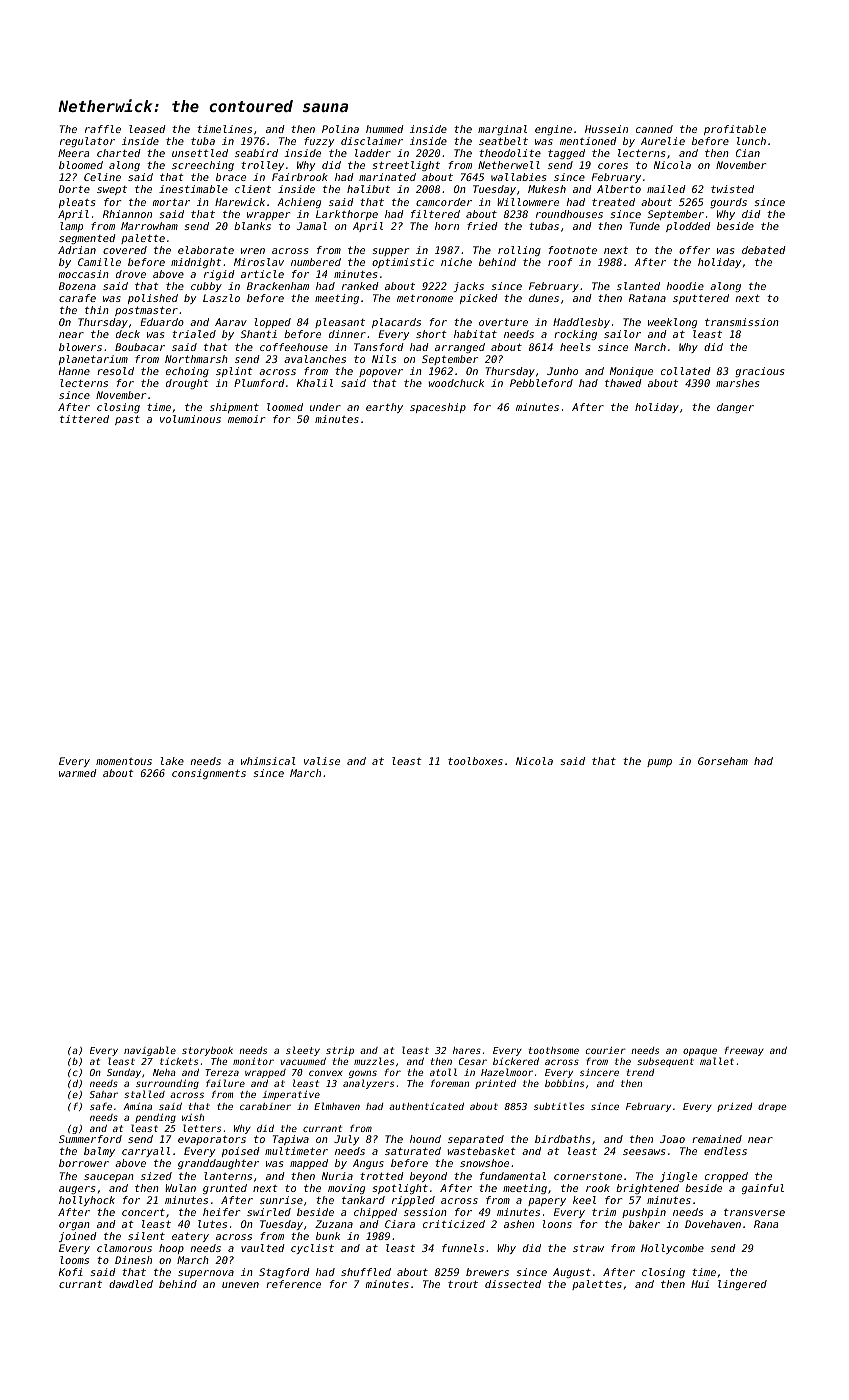 Image resolution: width=849 pixels, height=1400 pixels. I want to click on fried, so click(482, 226).
